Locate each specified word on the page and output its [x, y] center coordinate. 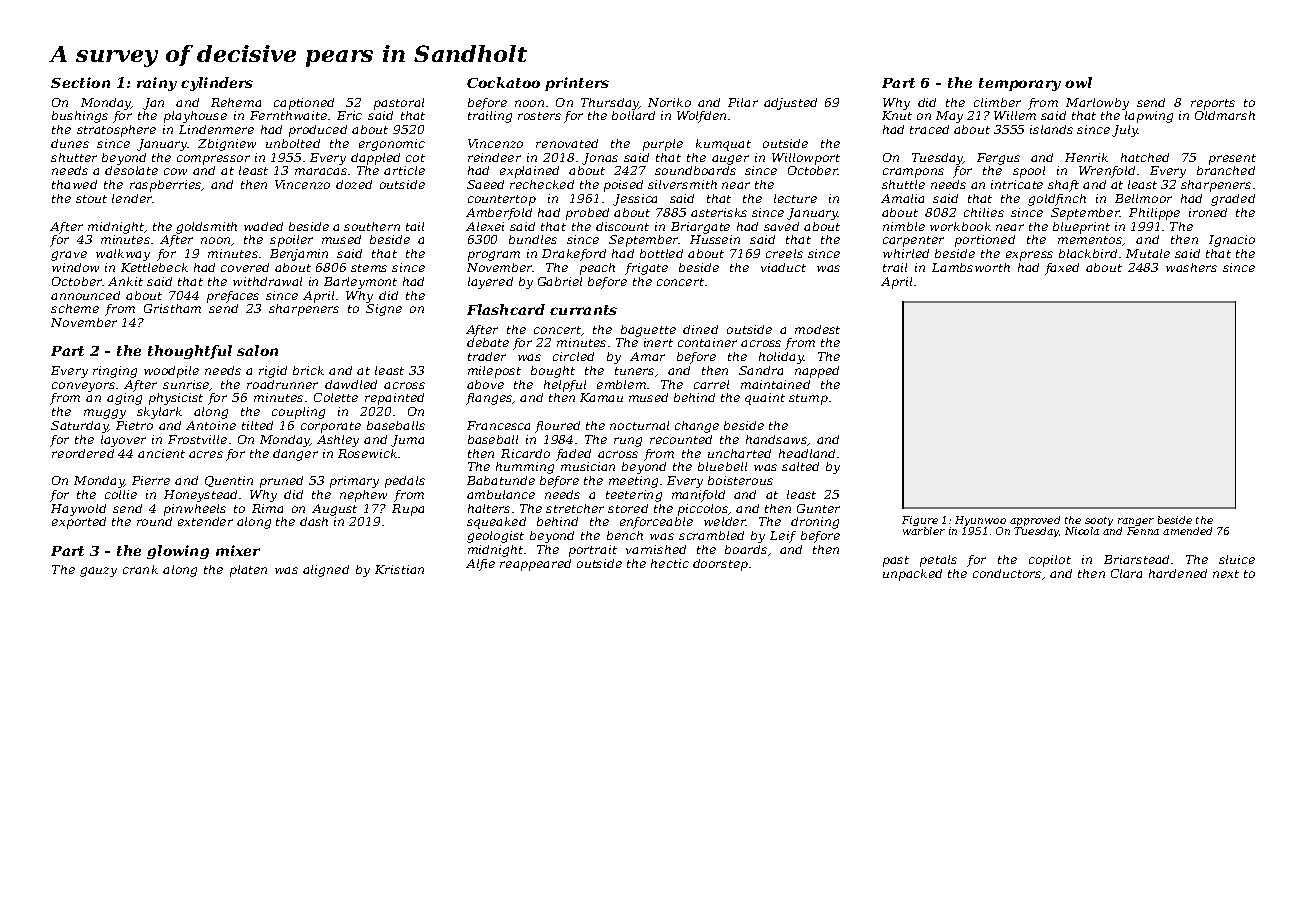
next [1226, 574]
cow [175, 171]
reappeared [535, 565]
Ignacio [1232, 241]
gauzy [98, 572]
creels [784, 253]
